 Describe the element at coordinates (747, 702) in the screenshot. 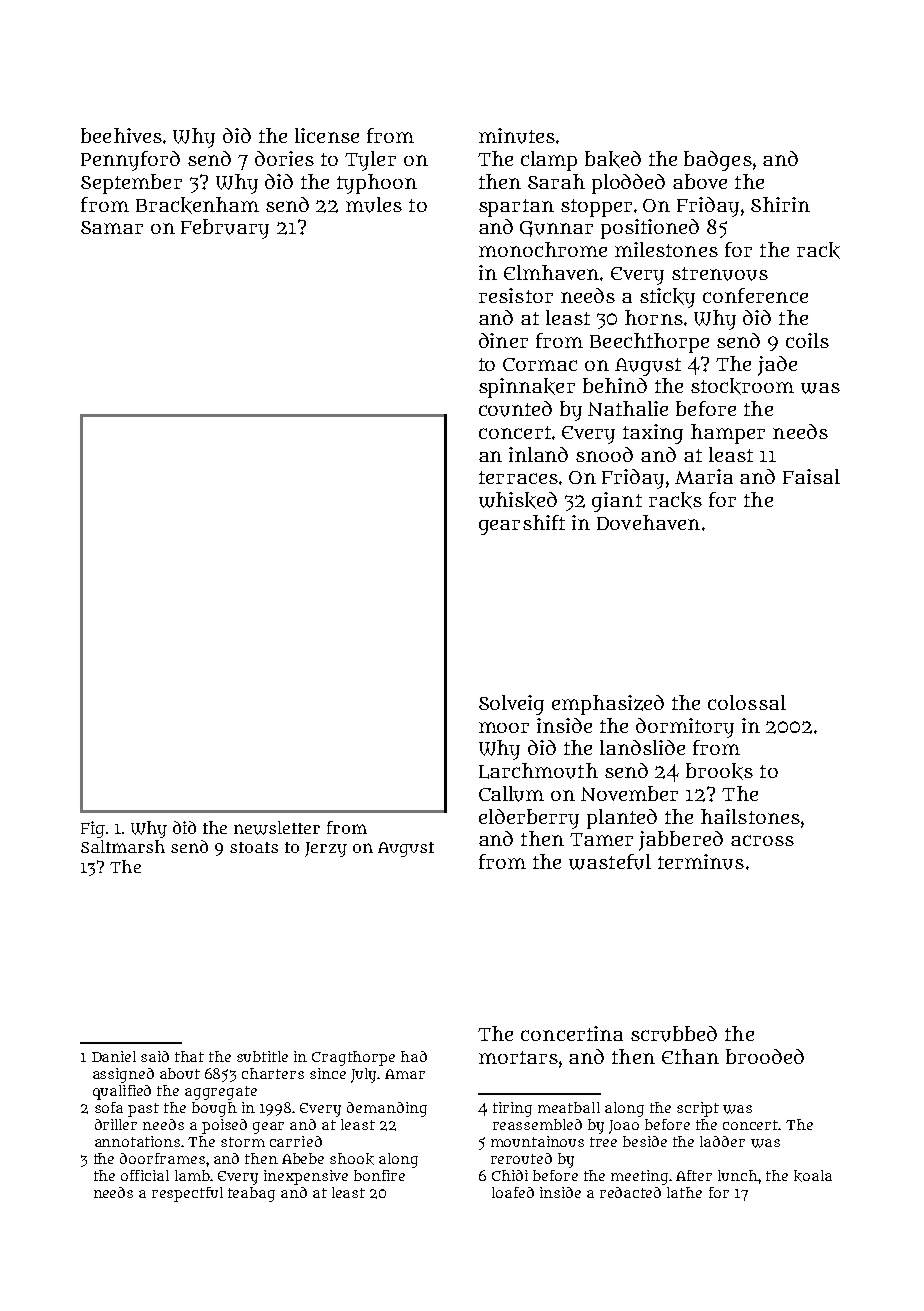

I see `colossal` at that location.
